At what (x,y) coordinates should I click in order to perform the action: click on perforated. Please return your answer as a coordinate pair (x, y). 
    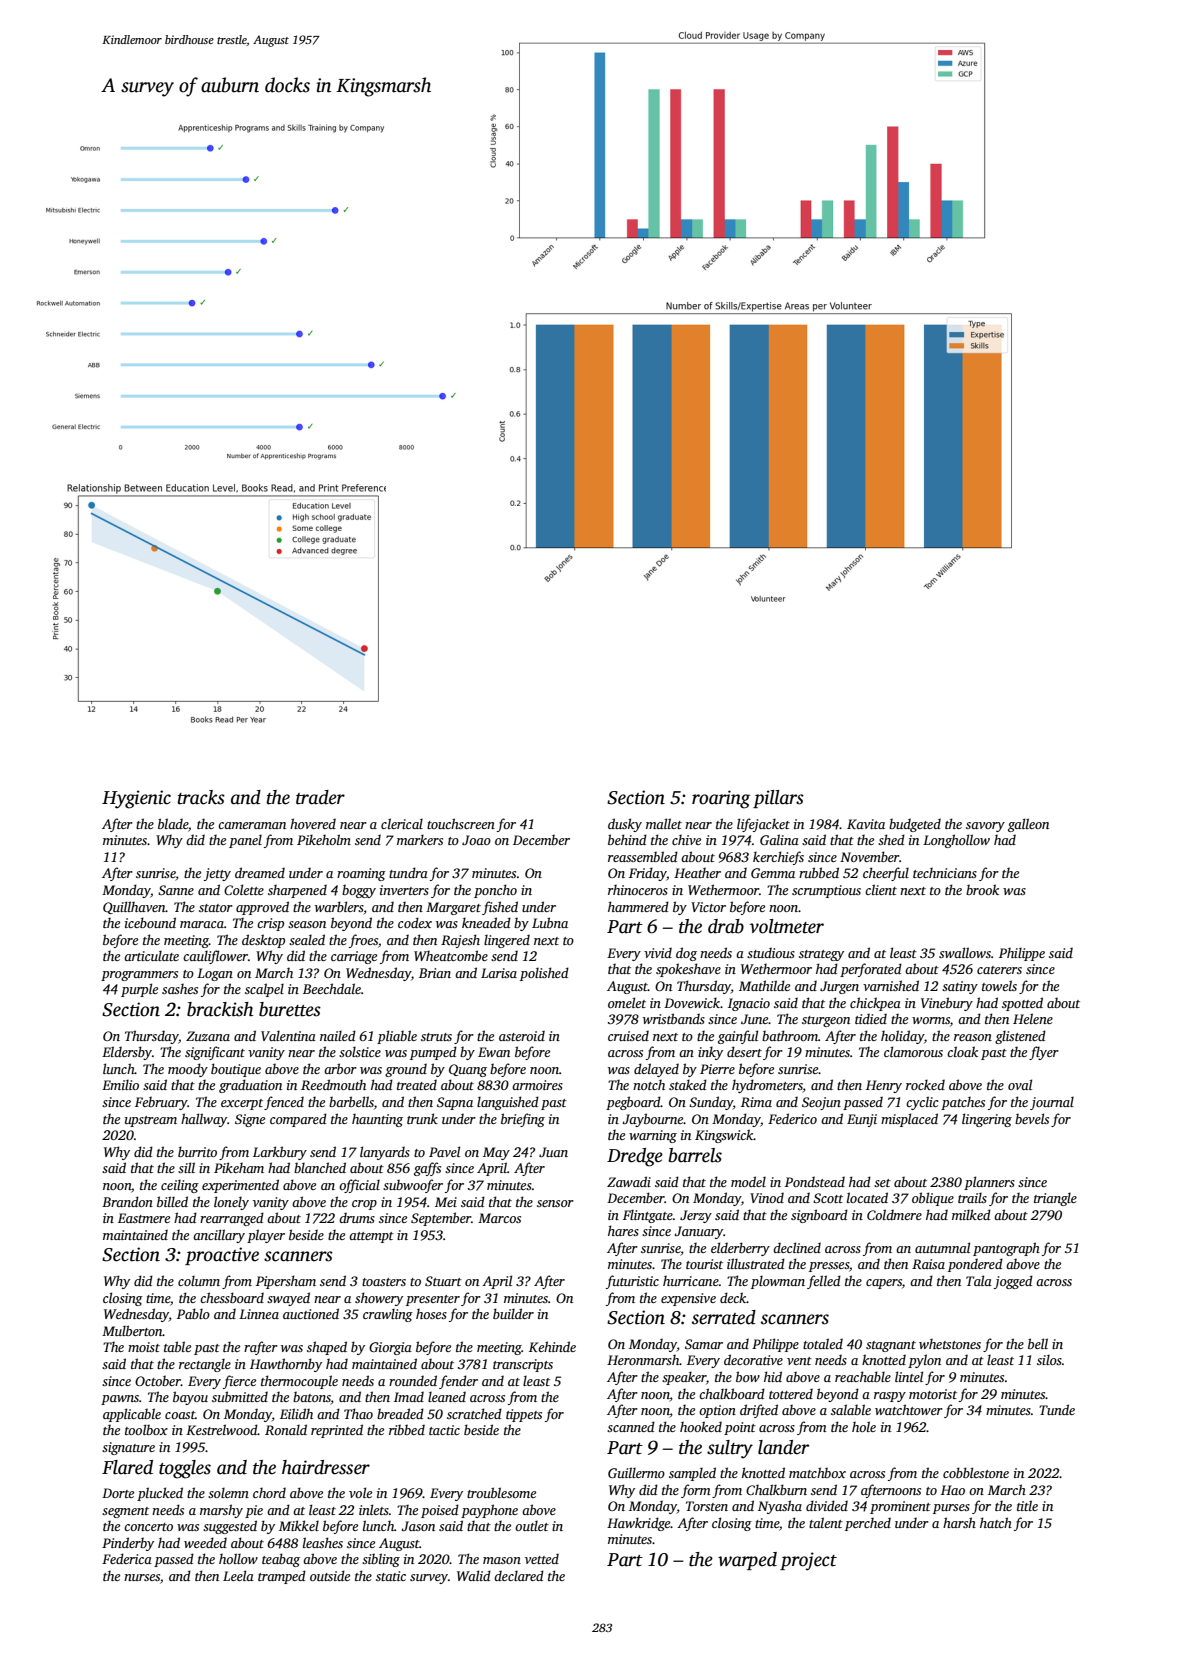
    Looking at the image, I should click on (871, 970).
